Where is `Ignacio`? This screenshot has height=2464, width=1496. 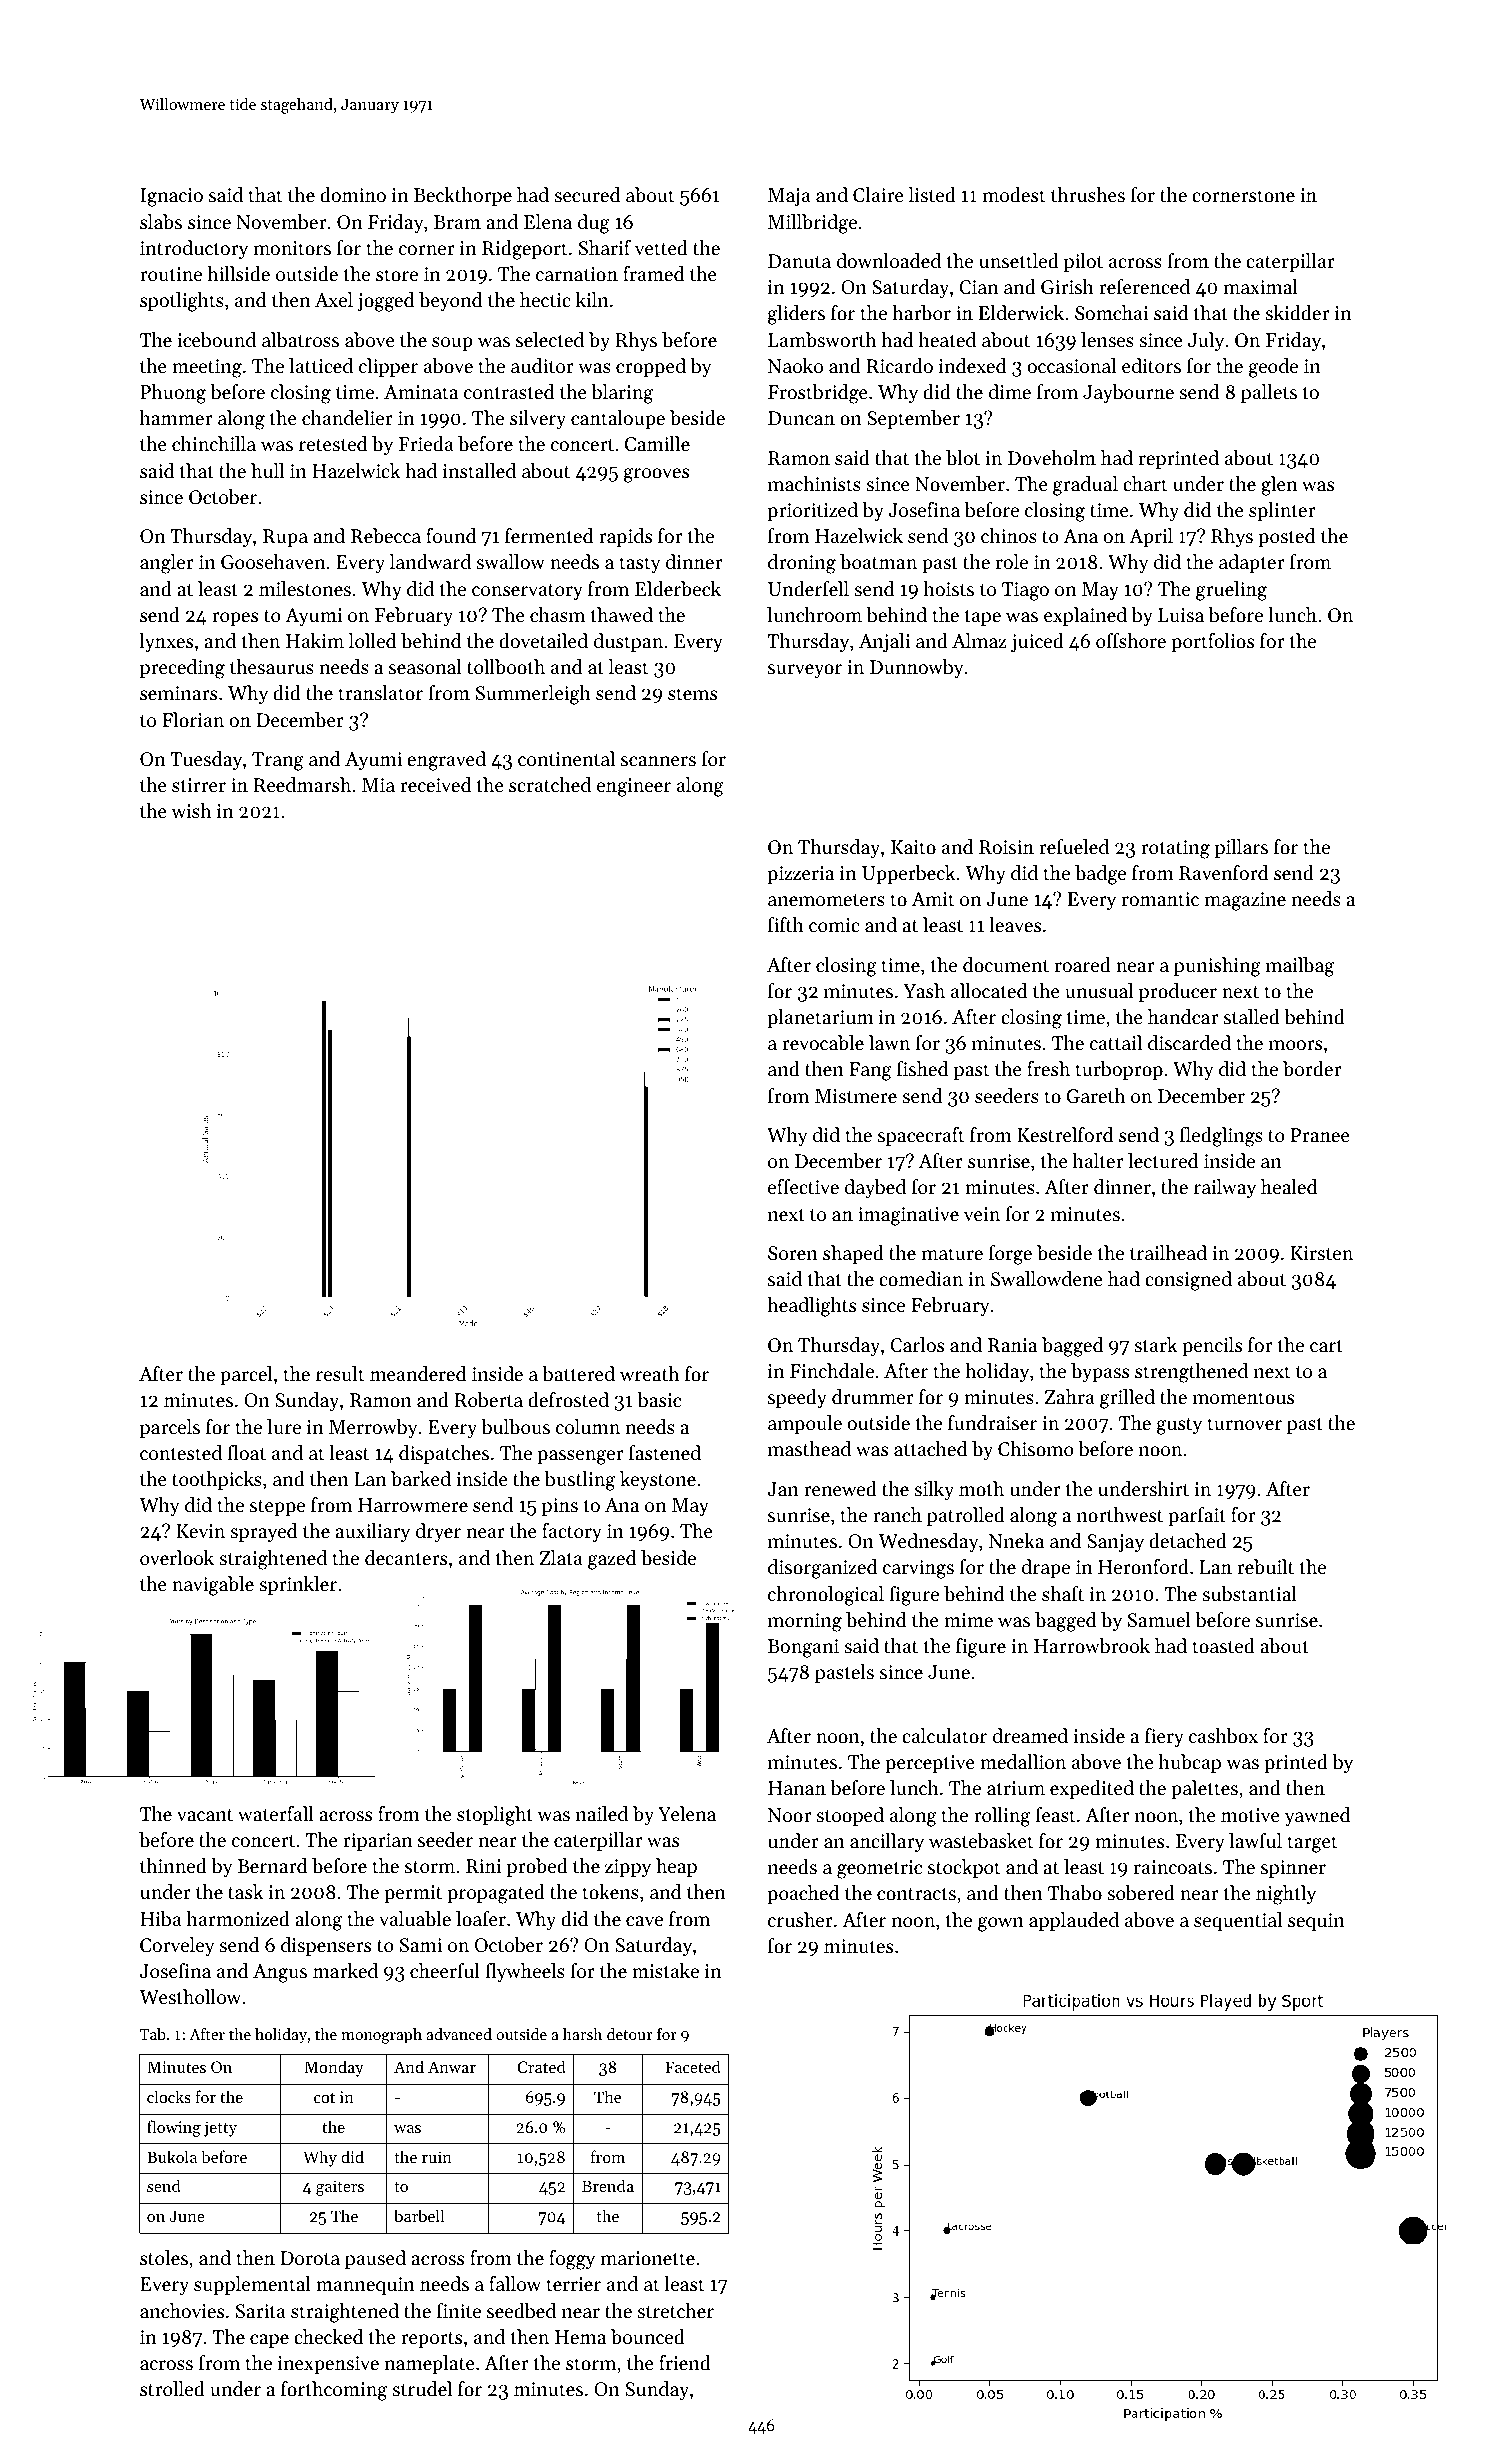
Ignacio is located at coordinates (172, 197).
